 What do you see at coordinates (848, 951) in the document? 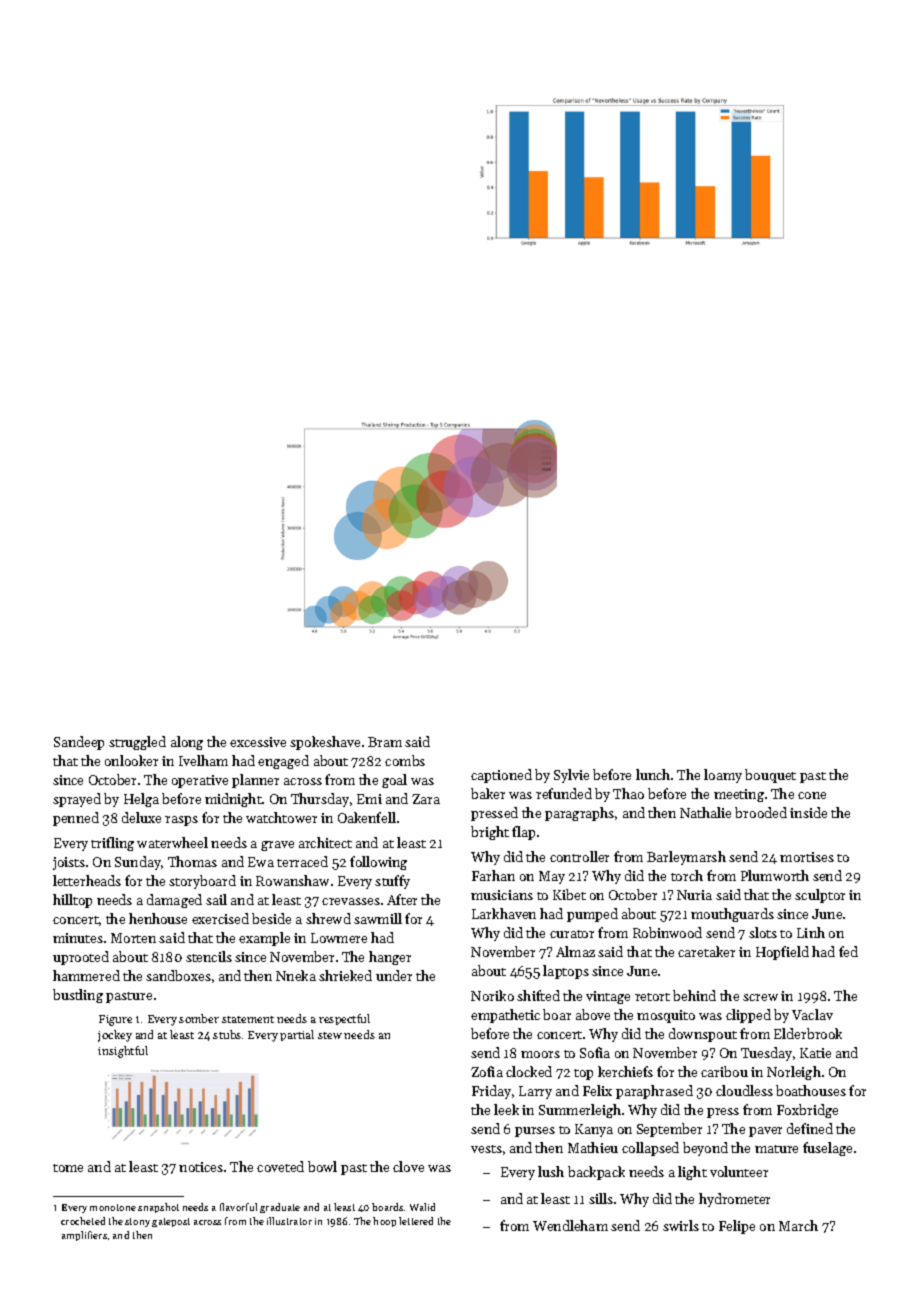
I see `fed` at bounding box center [848, 951].
